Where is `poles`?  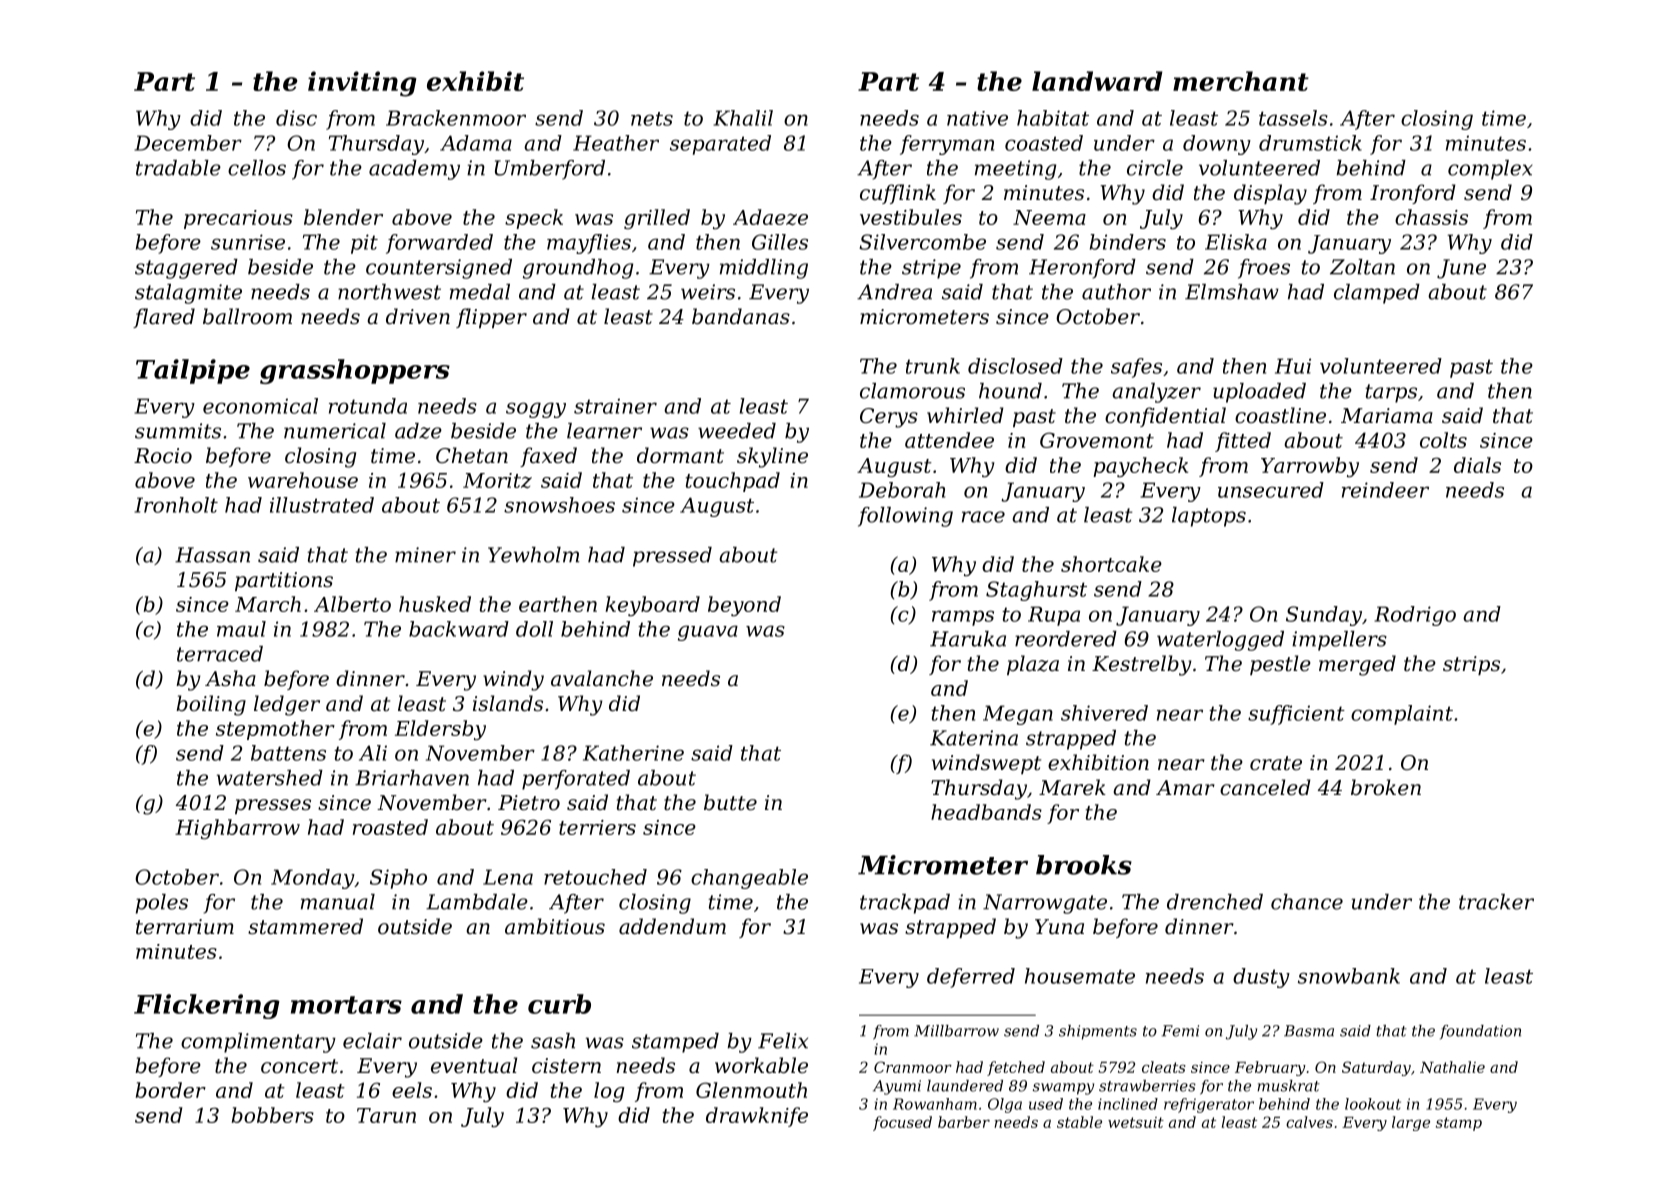
poles is located at coordinates (162, 904).
